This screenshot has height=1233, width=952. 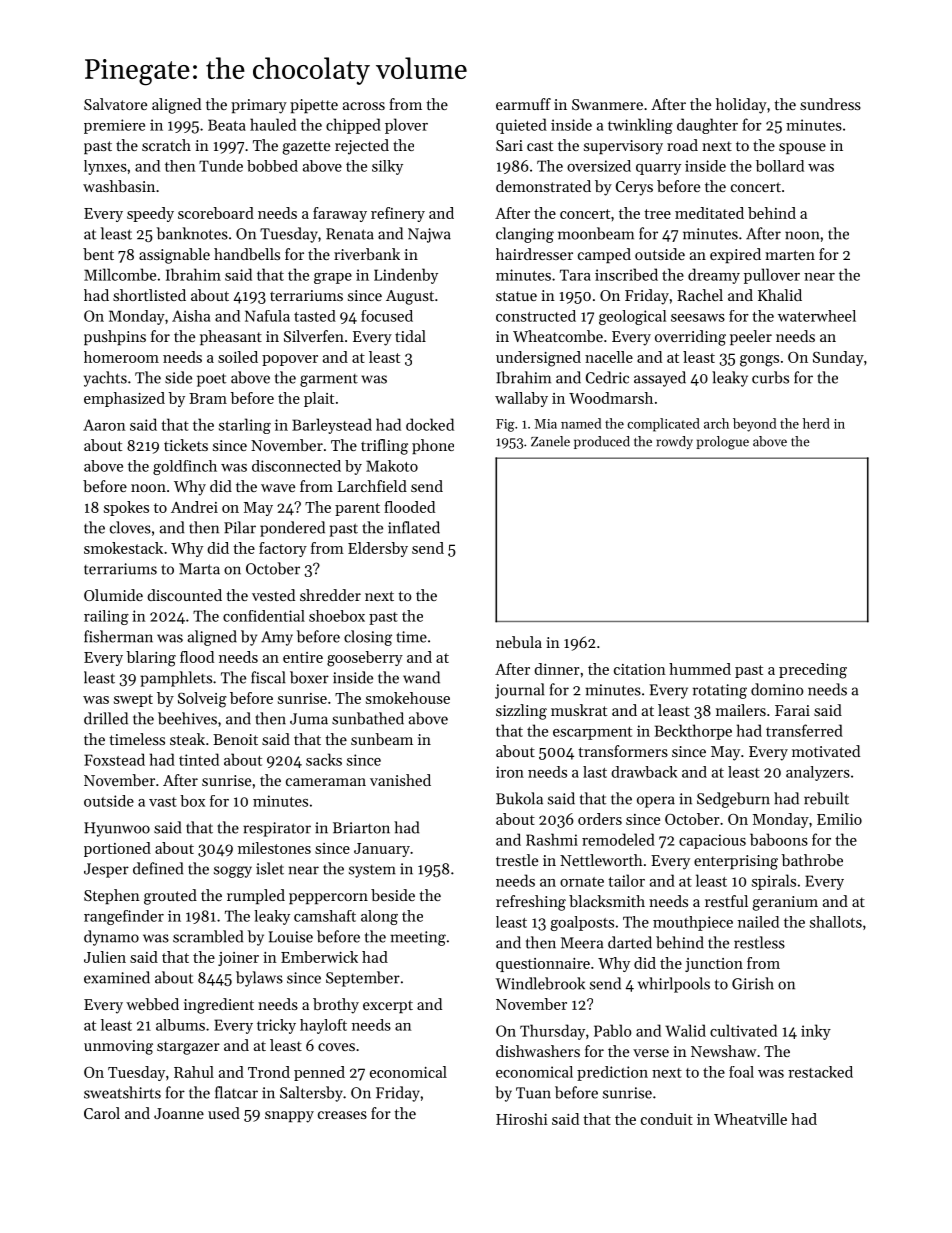 What do you see at coordinates (521, 399) in the screenshot?
I see `wallaby` at bounding box center [521, 399].
